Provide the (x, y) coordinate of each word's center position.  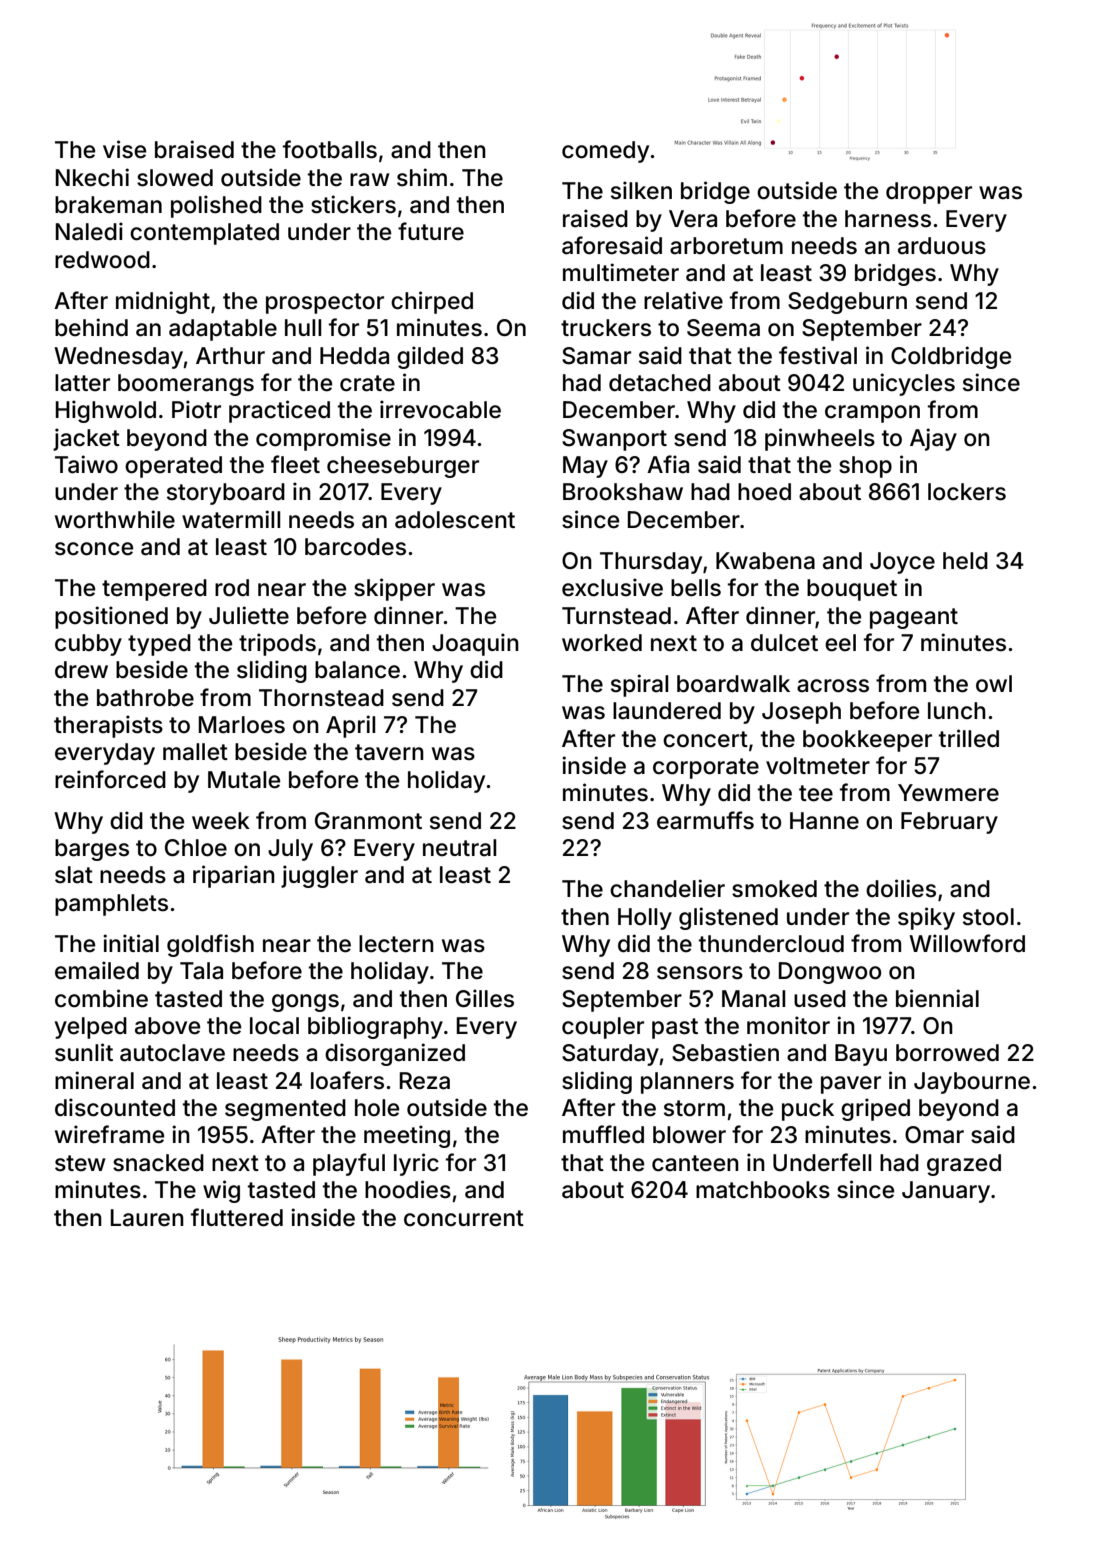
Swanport (614, 440)
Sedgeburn (847, 303)
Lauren (147, 1218)
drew (81, 670)
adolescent (455, 520)
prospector (325, 303)
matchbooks (763, 1190)
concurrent (464, 1218)
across (833, 686)
